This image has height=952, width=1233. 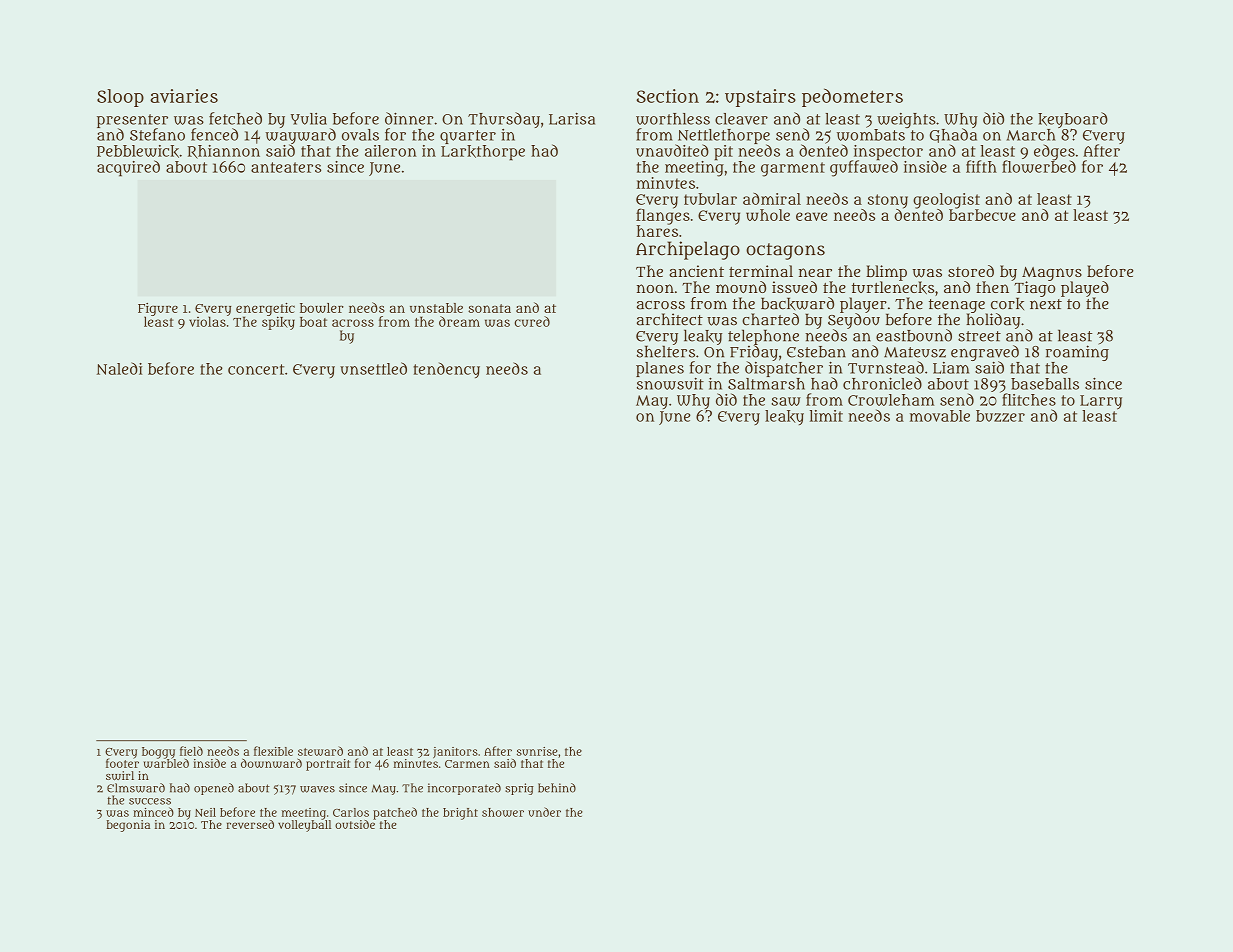 I want to click on Section, so click(x=668, y=96).
